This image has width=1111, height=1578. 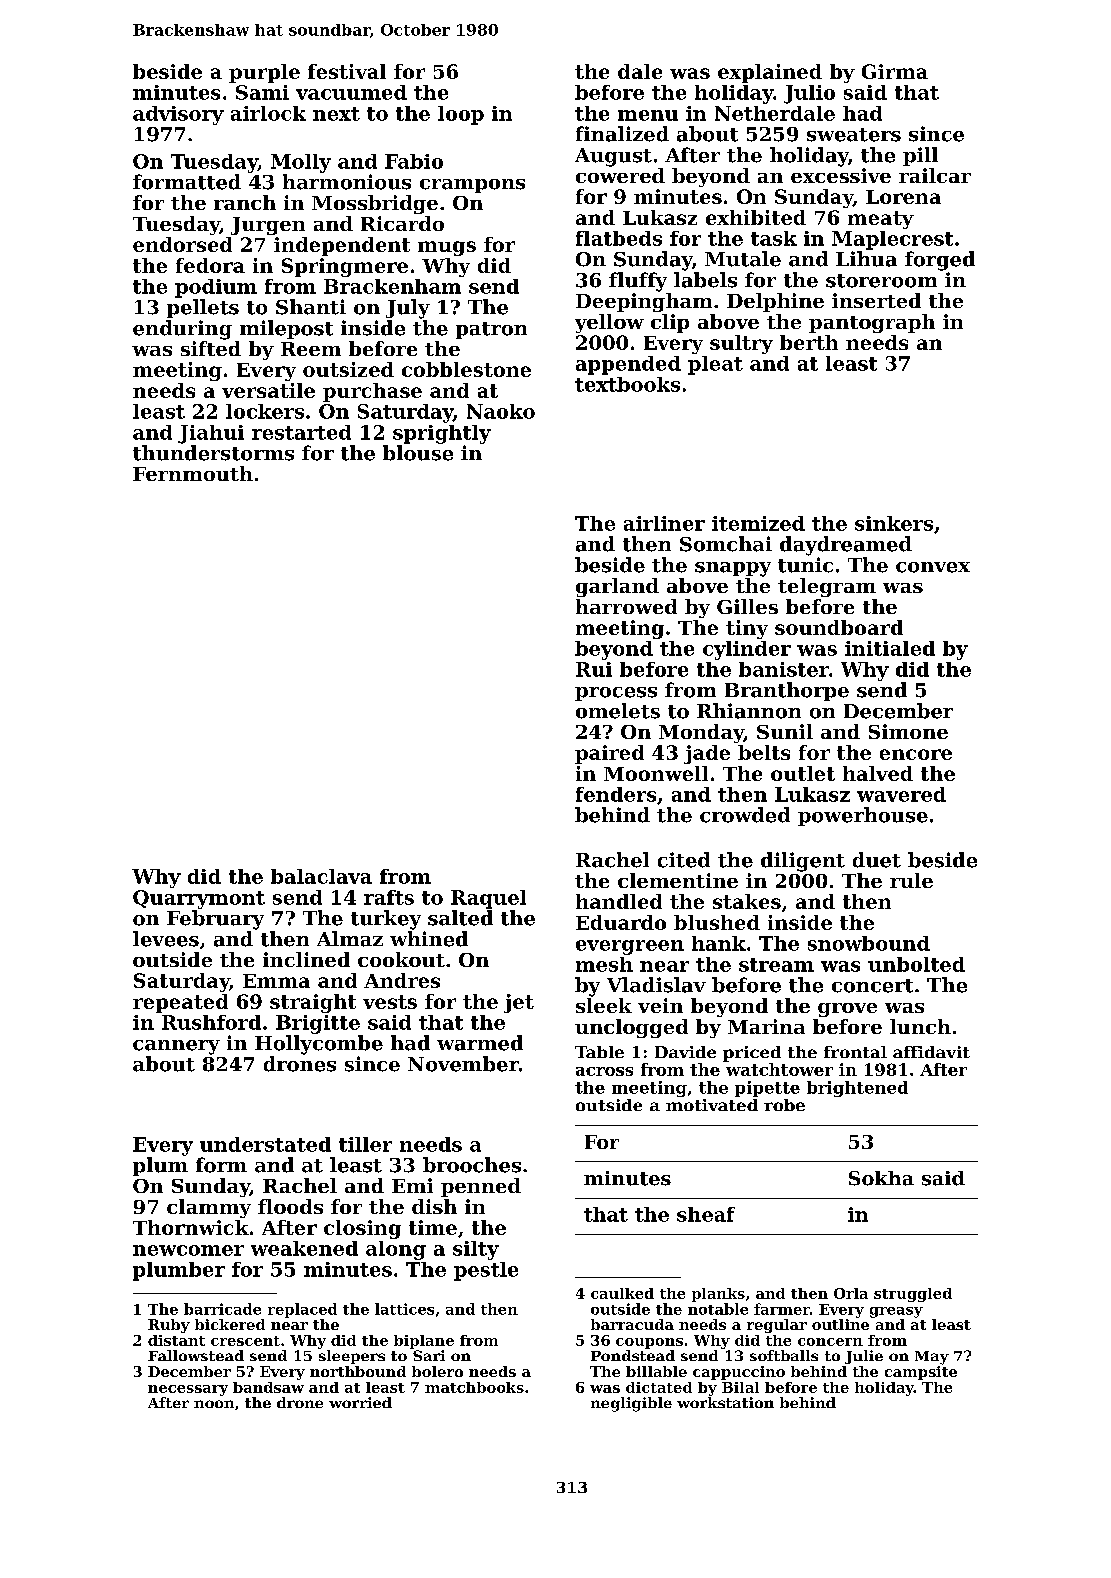 I want to click on Fernmouth, so click(x=193, y=473).
